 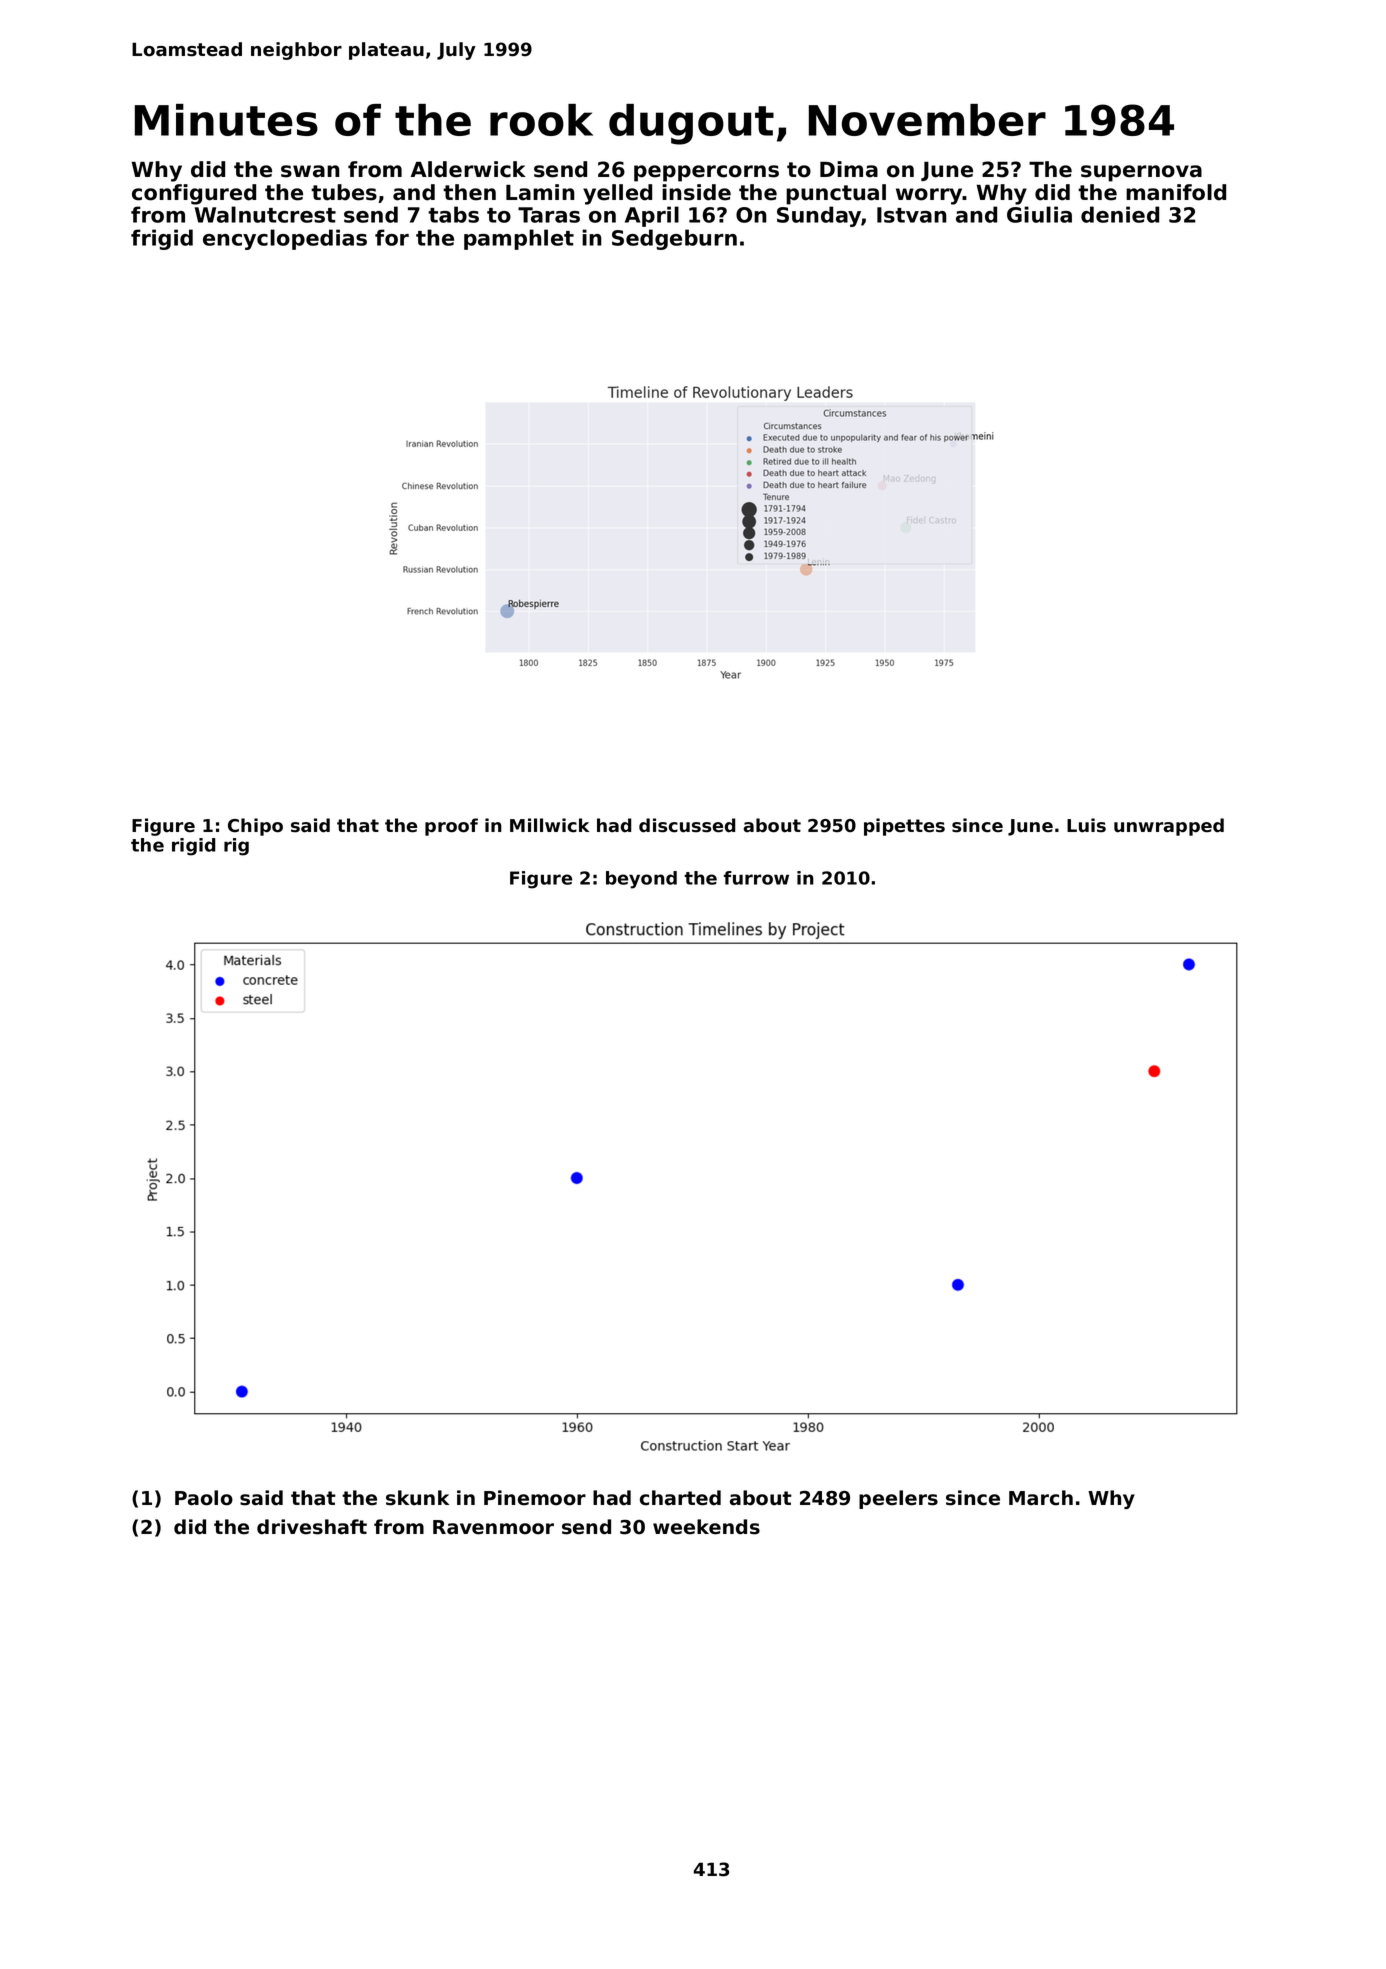 What do you see at coordinates (285, 239) in the page?
I see `encyclopedias` at bounding box center [285, 239].
